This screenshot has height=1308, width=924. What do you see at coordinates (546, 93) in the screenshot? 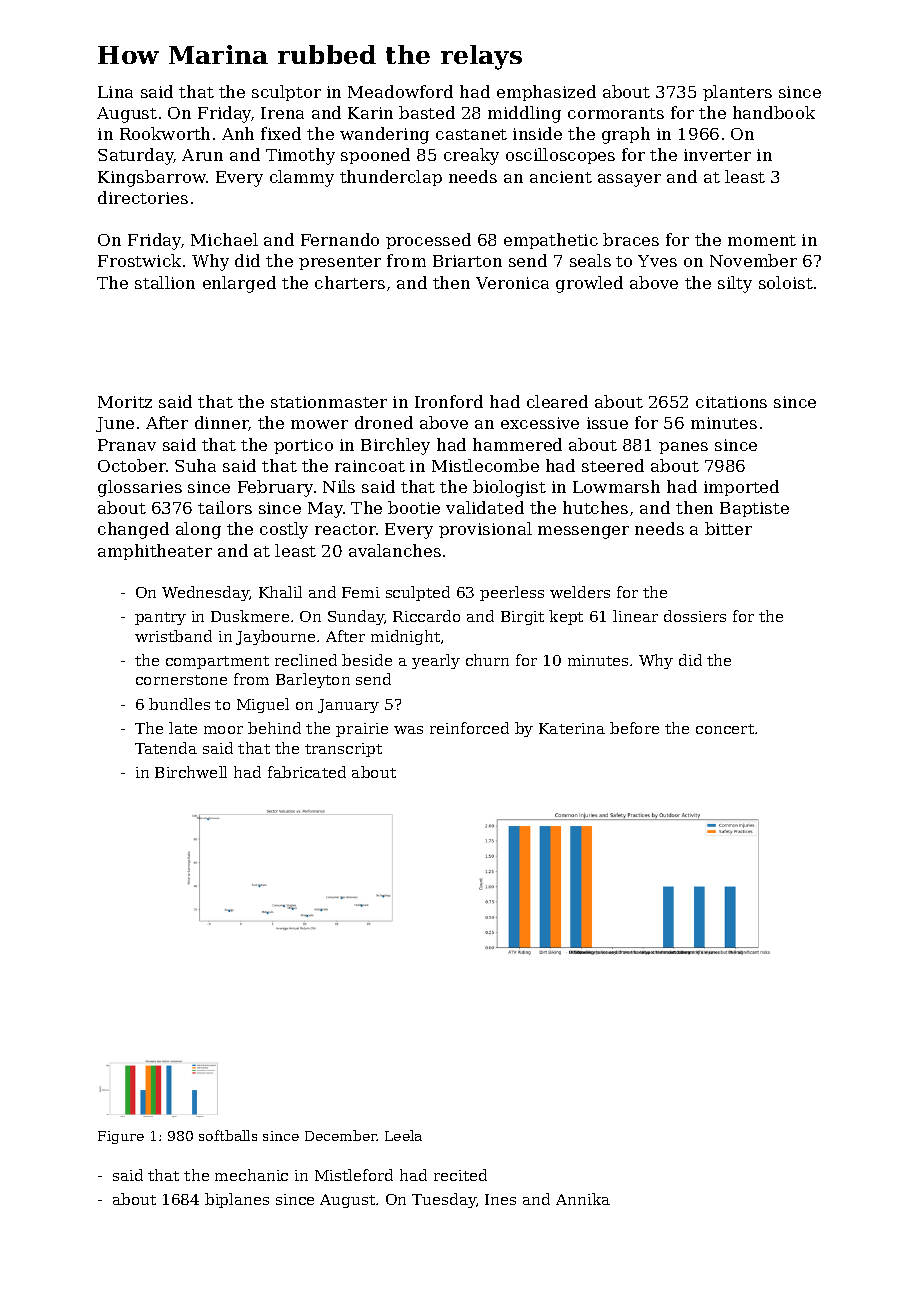
I see `emphasized` at bounding box center [546, 93].
